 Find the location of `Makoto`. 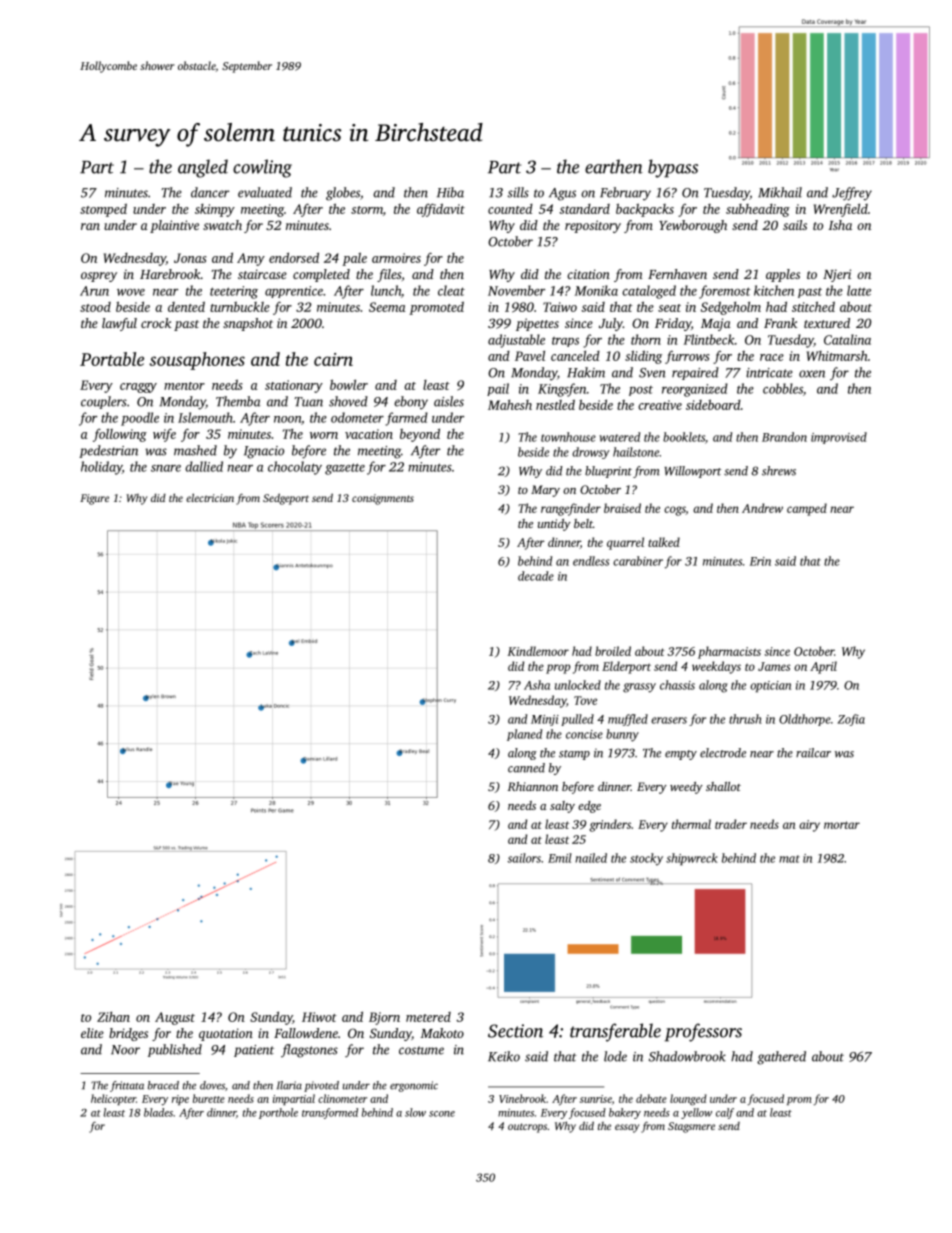

Makoto is located at coordinates (442, 1033).
